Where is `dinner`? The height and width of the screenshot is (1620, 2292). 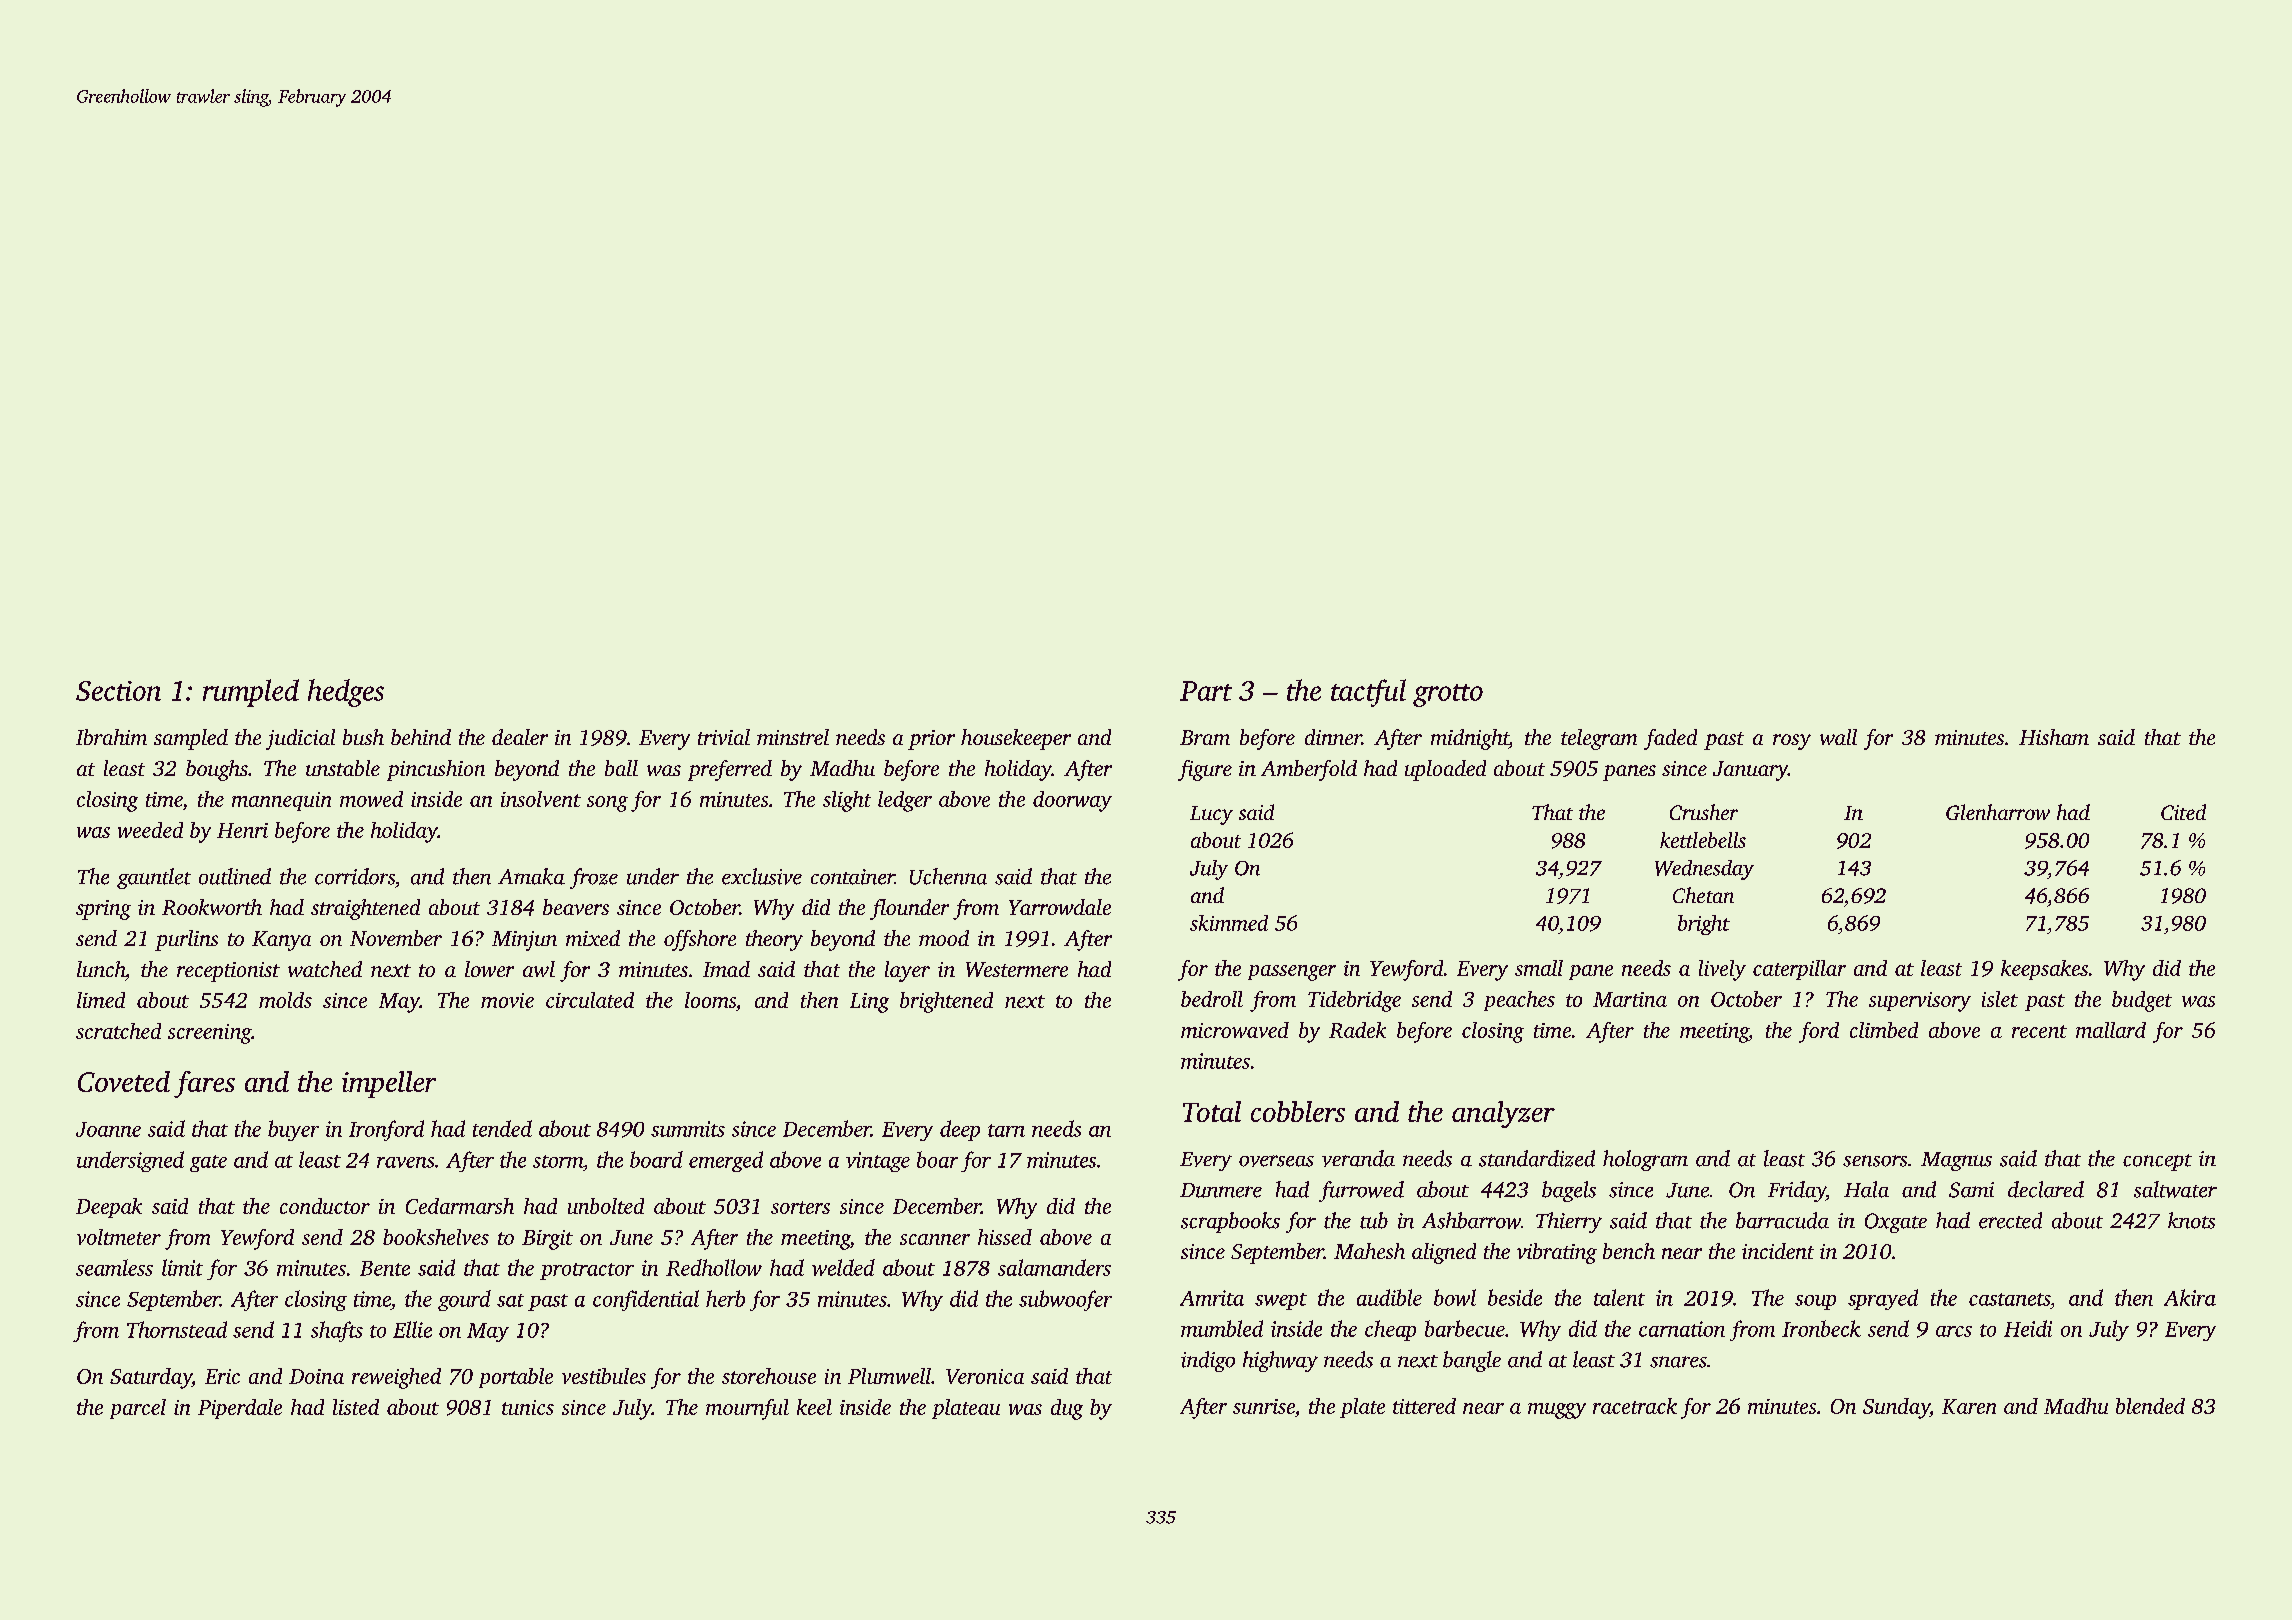
dinner is located at coordinates (1333, 737).
